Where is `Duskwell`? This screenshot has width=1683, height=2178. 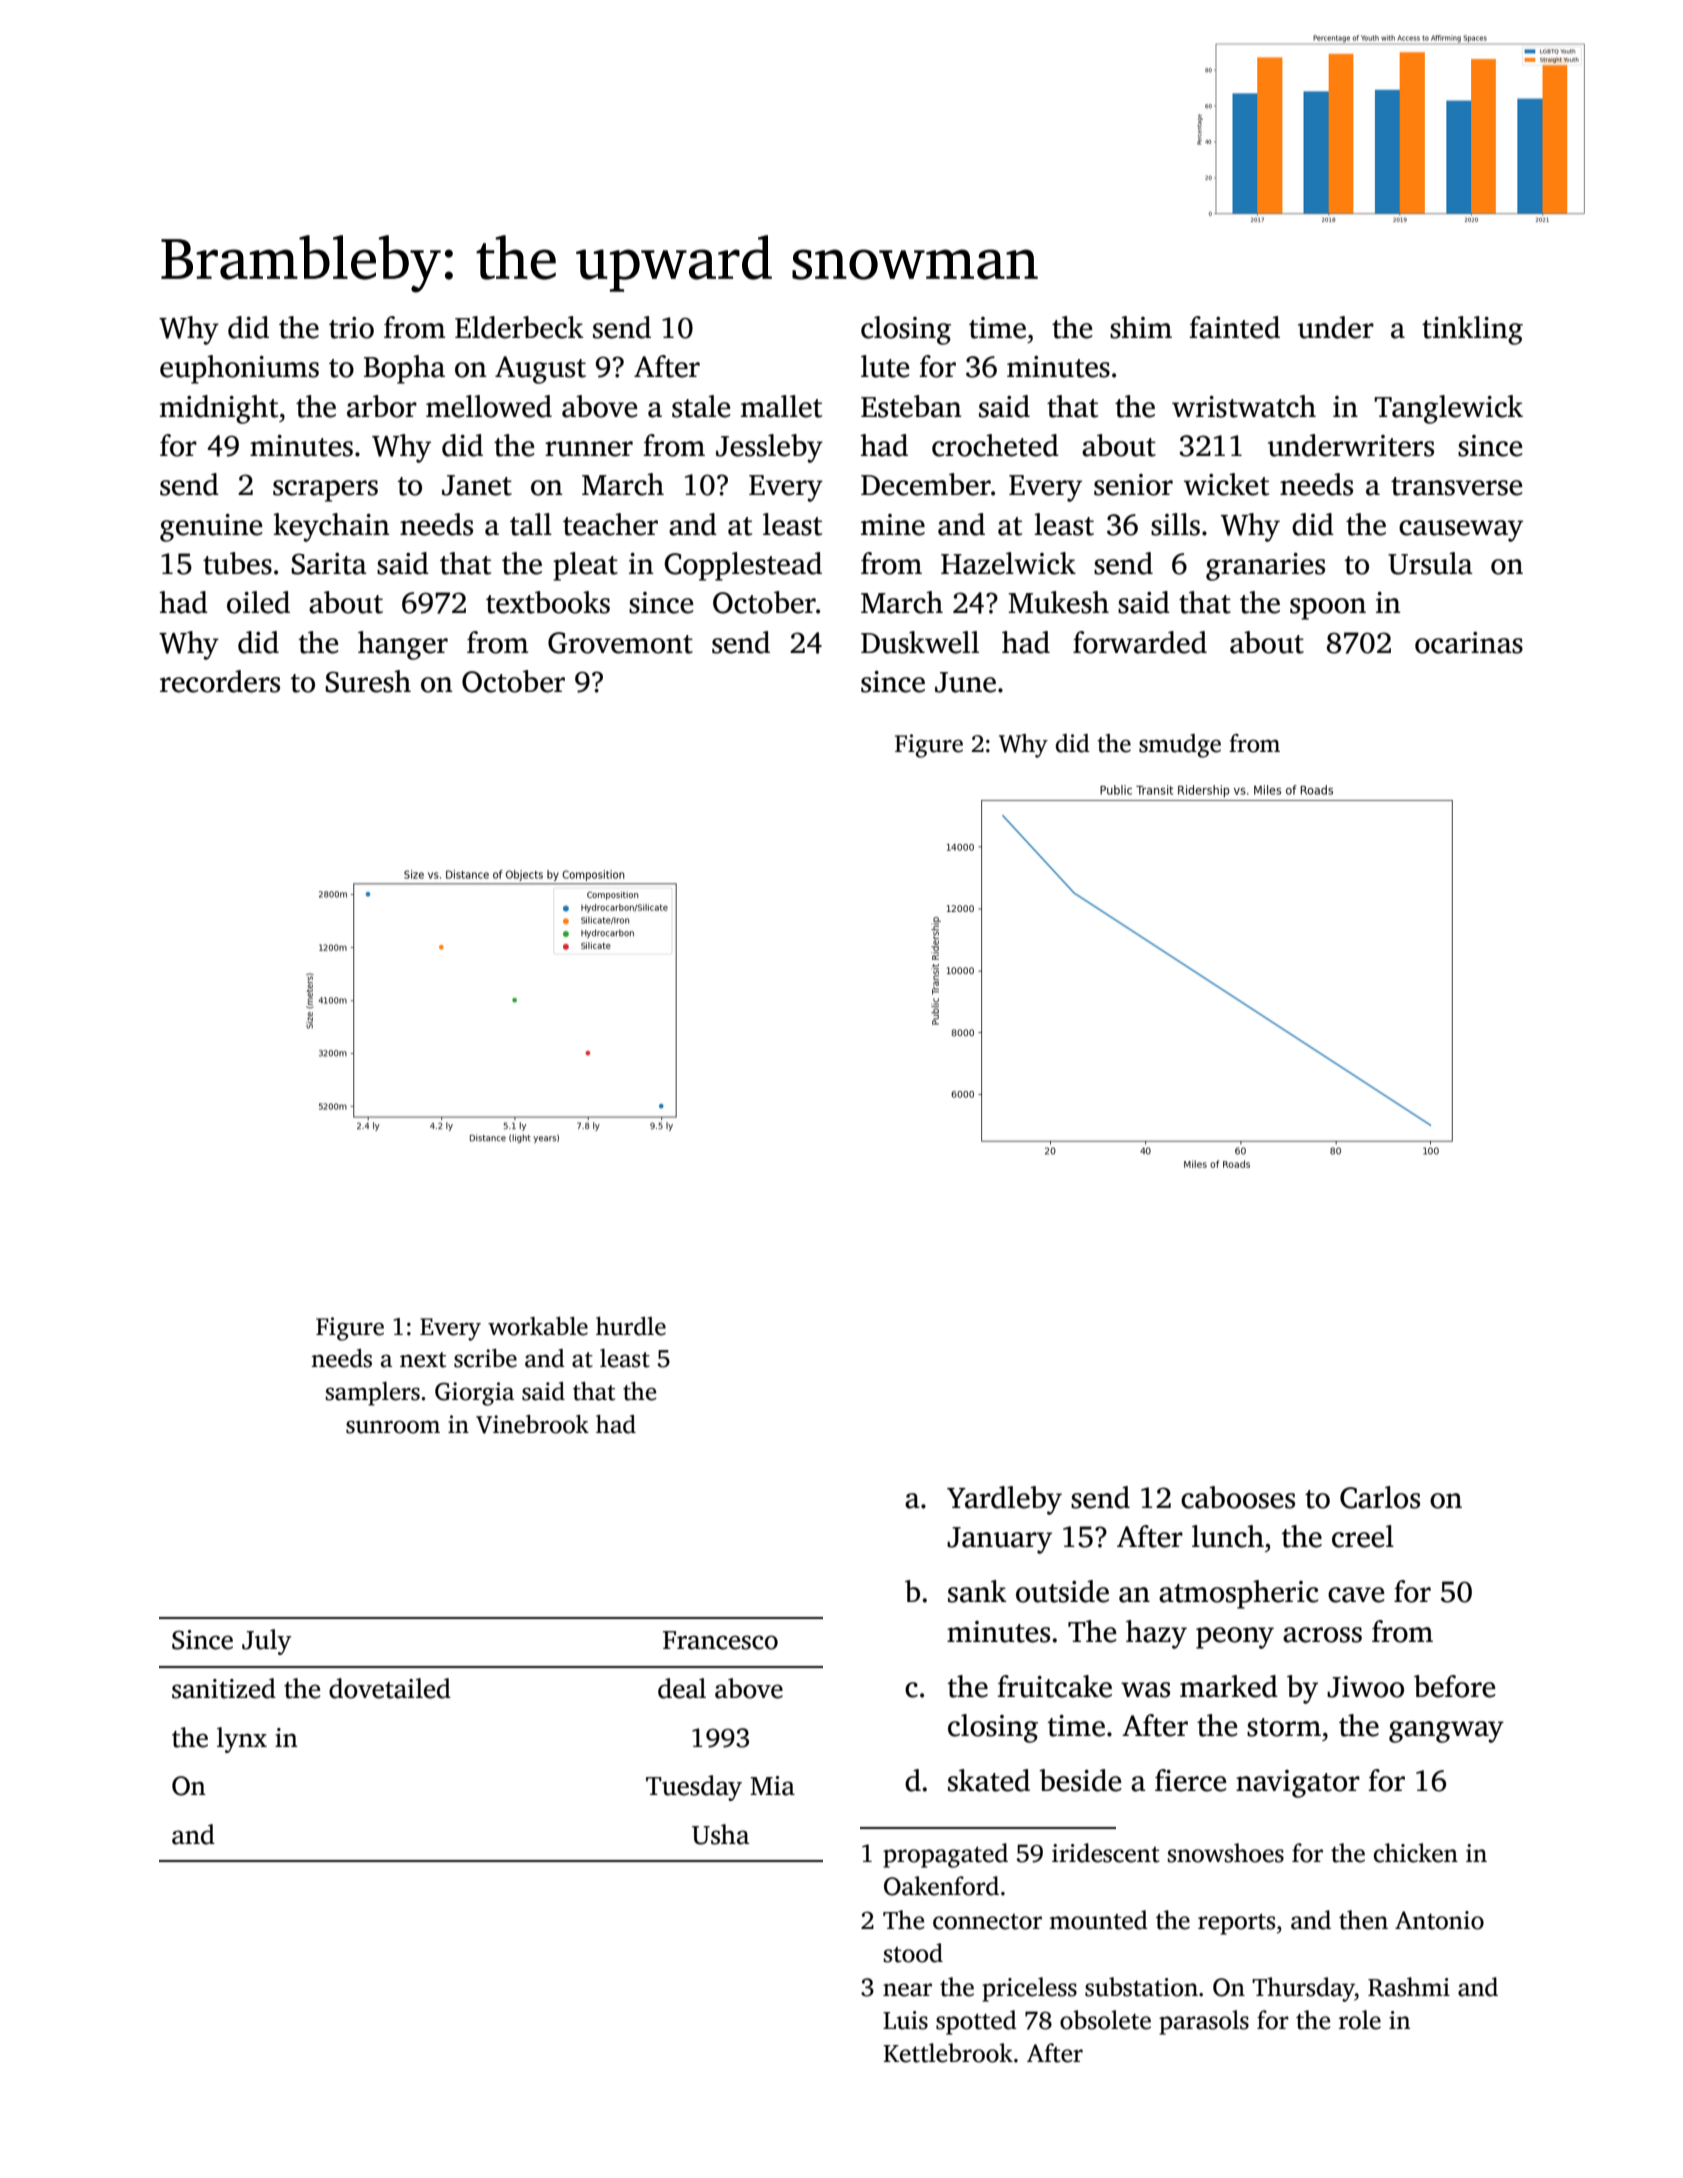
Duskwell is located at coordinates (920, 642).
